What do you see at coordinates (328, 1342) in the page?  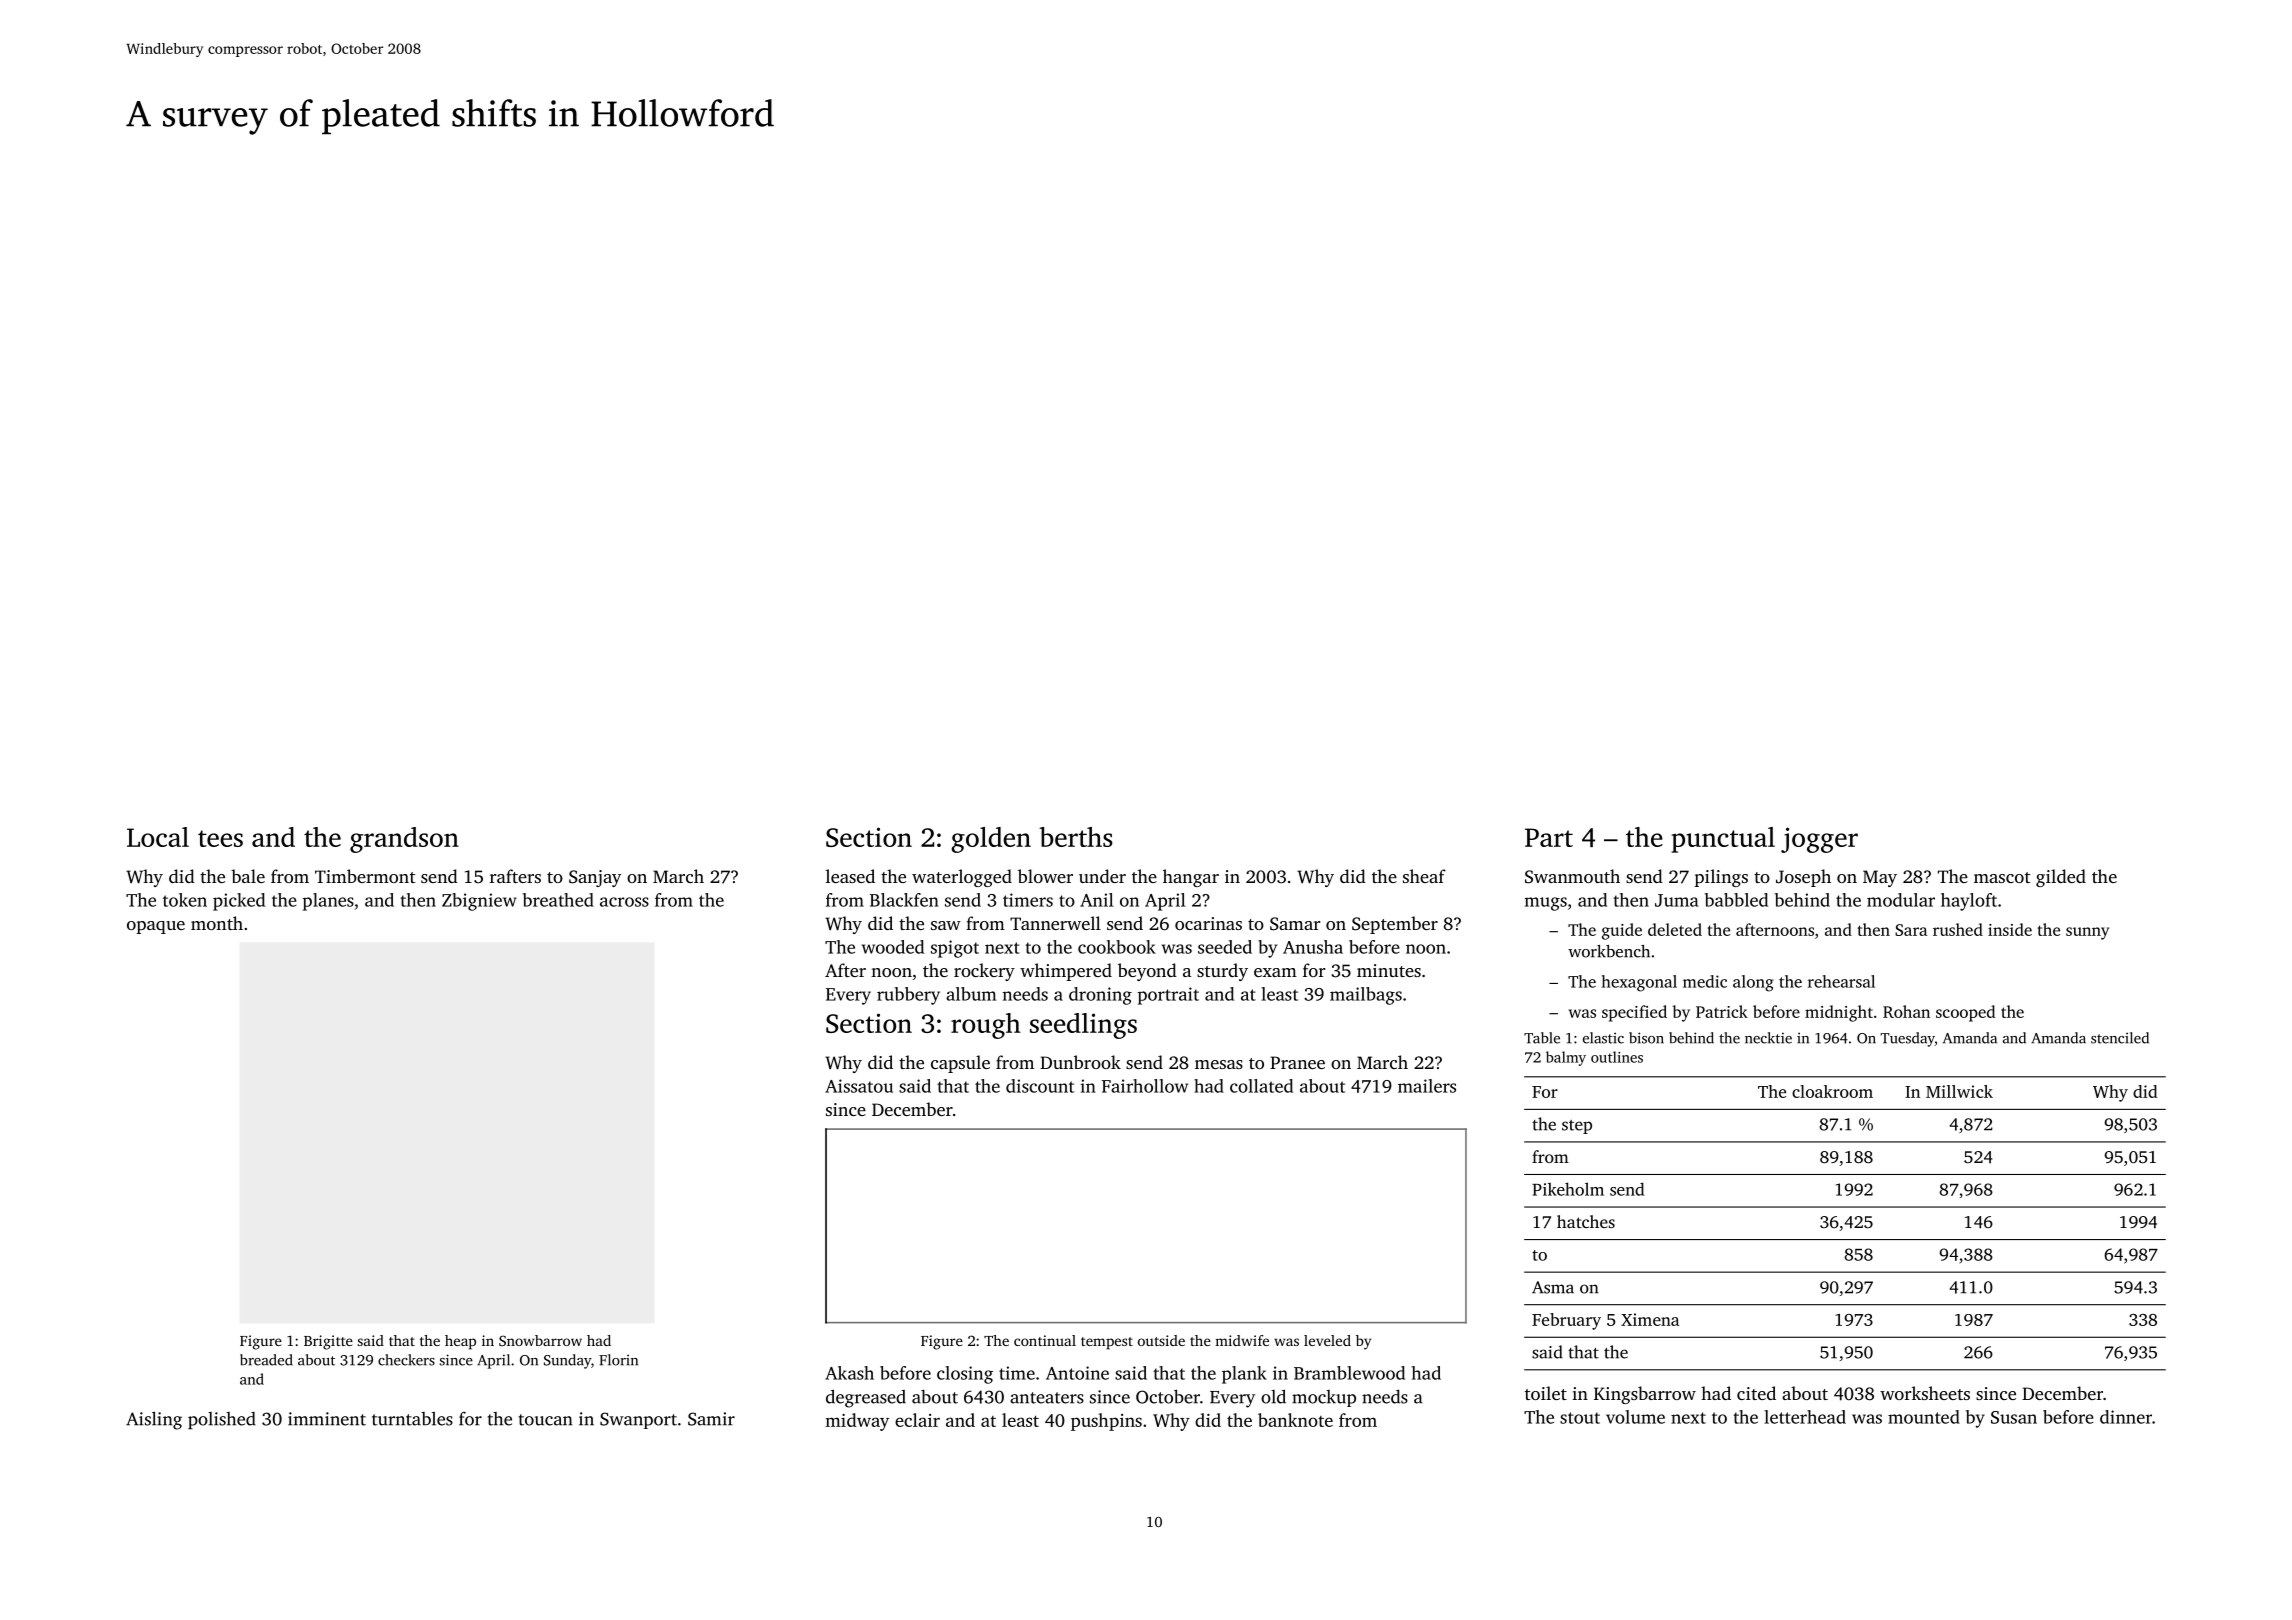 I see `Brigitte` at bounding box center [328, 1342].
